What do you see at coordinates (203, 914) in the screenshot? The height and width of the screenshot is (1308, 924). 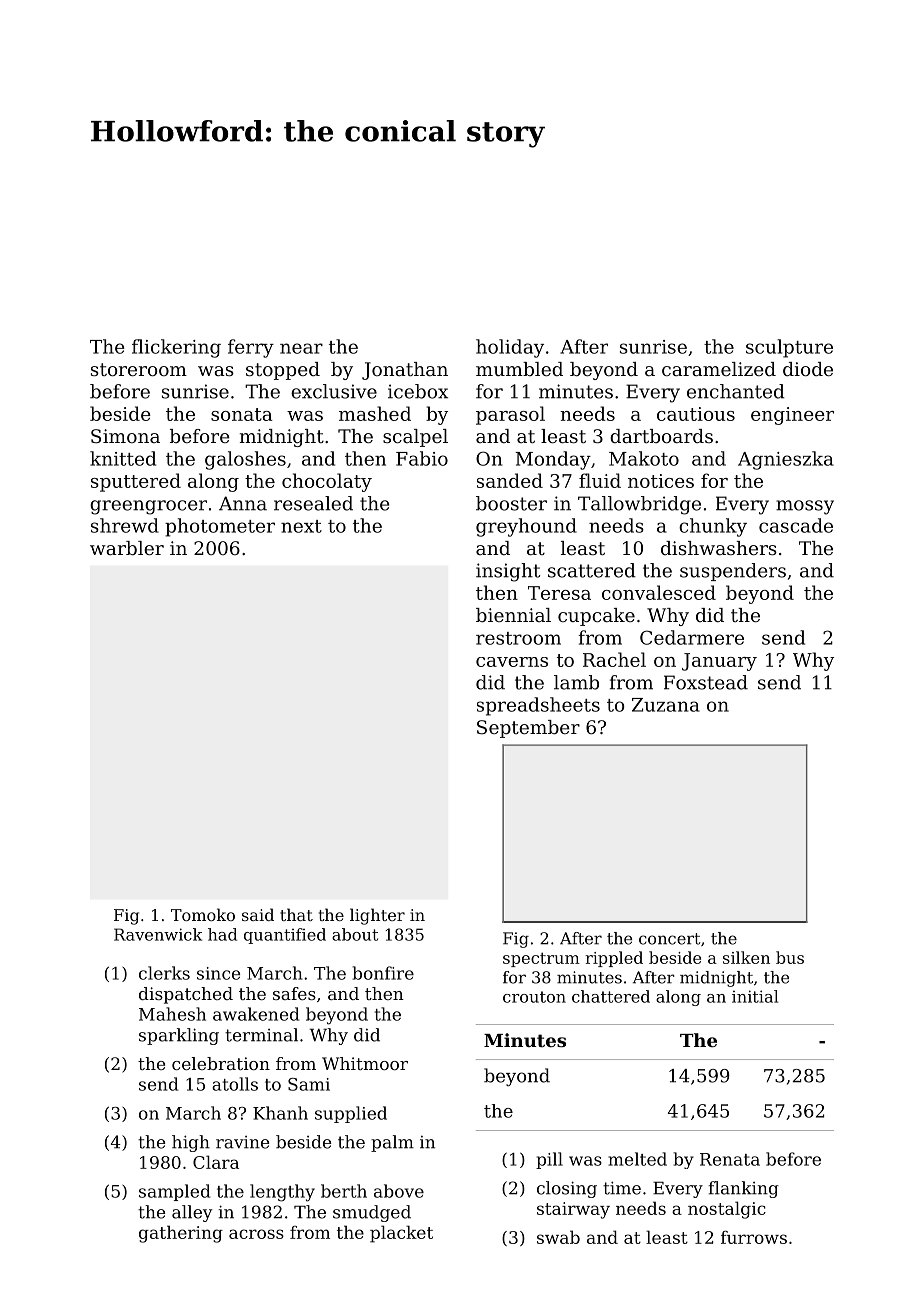 I see `Tomoko` at bounding box center [203, 914].
